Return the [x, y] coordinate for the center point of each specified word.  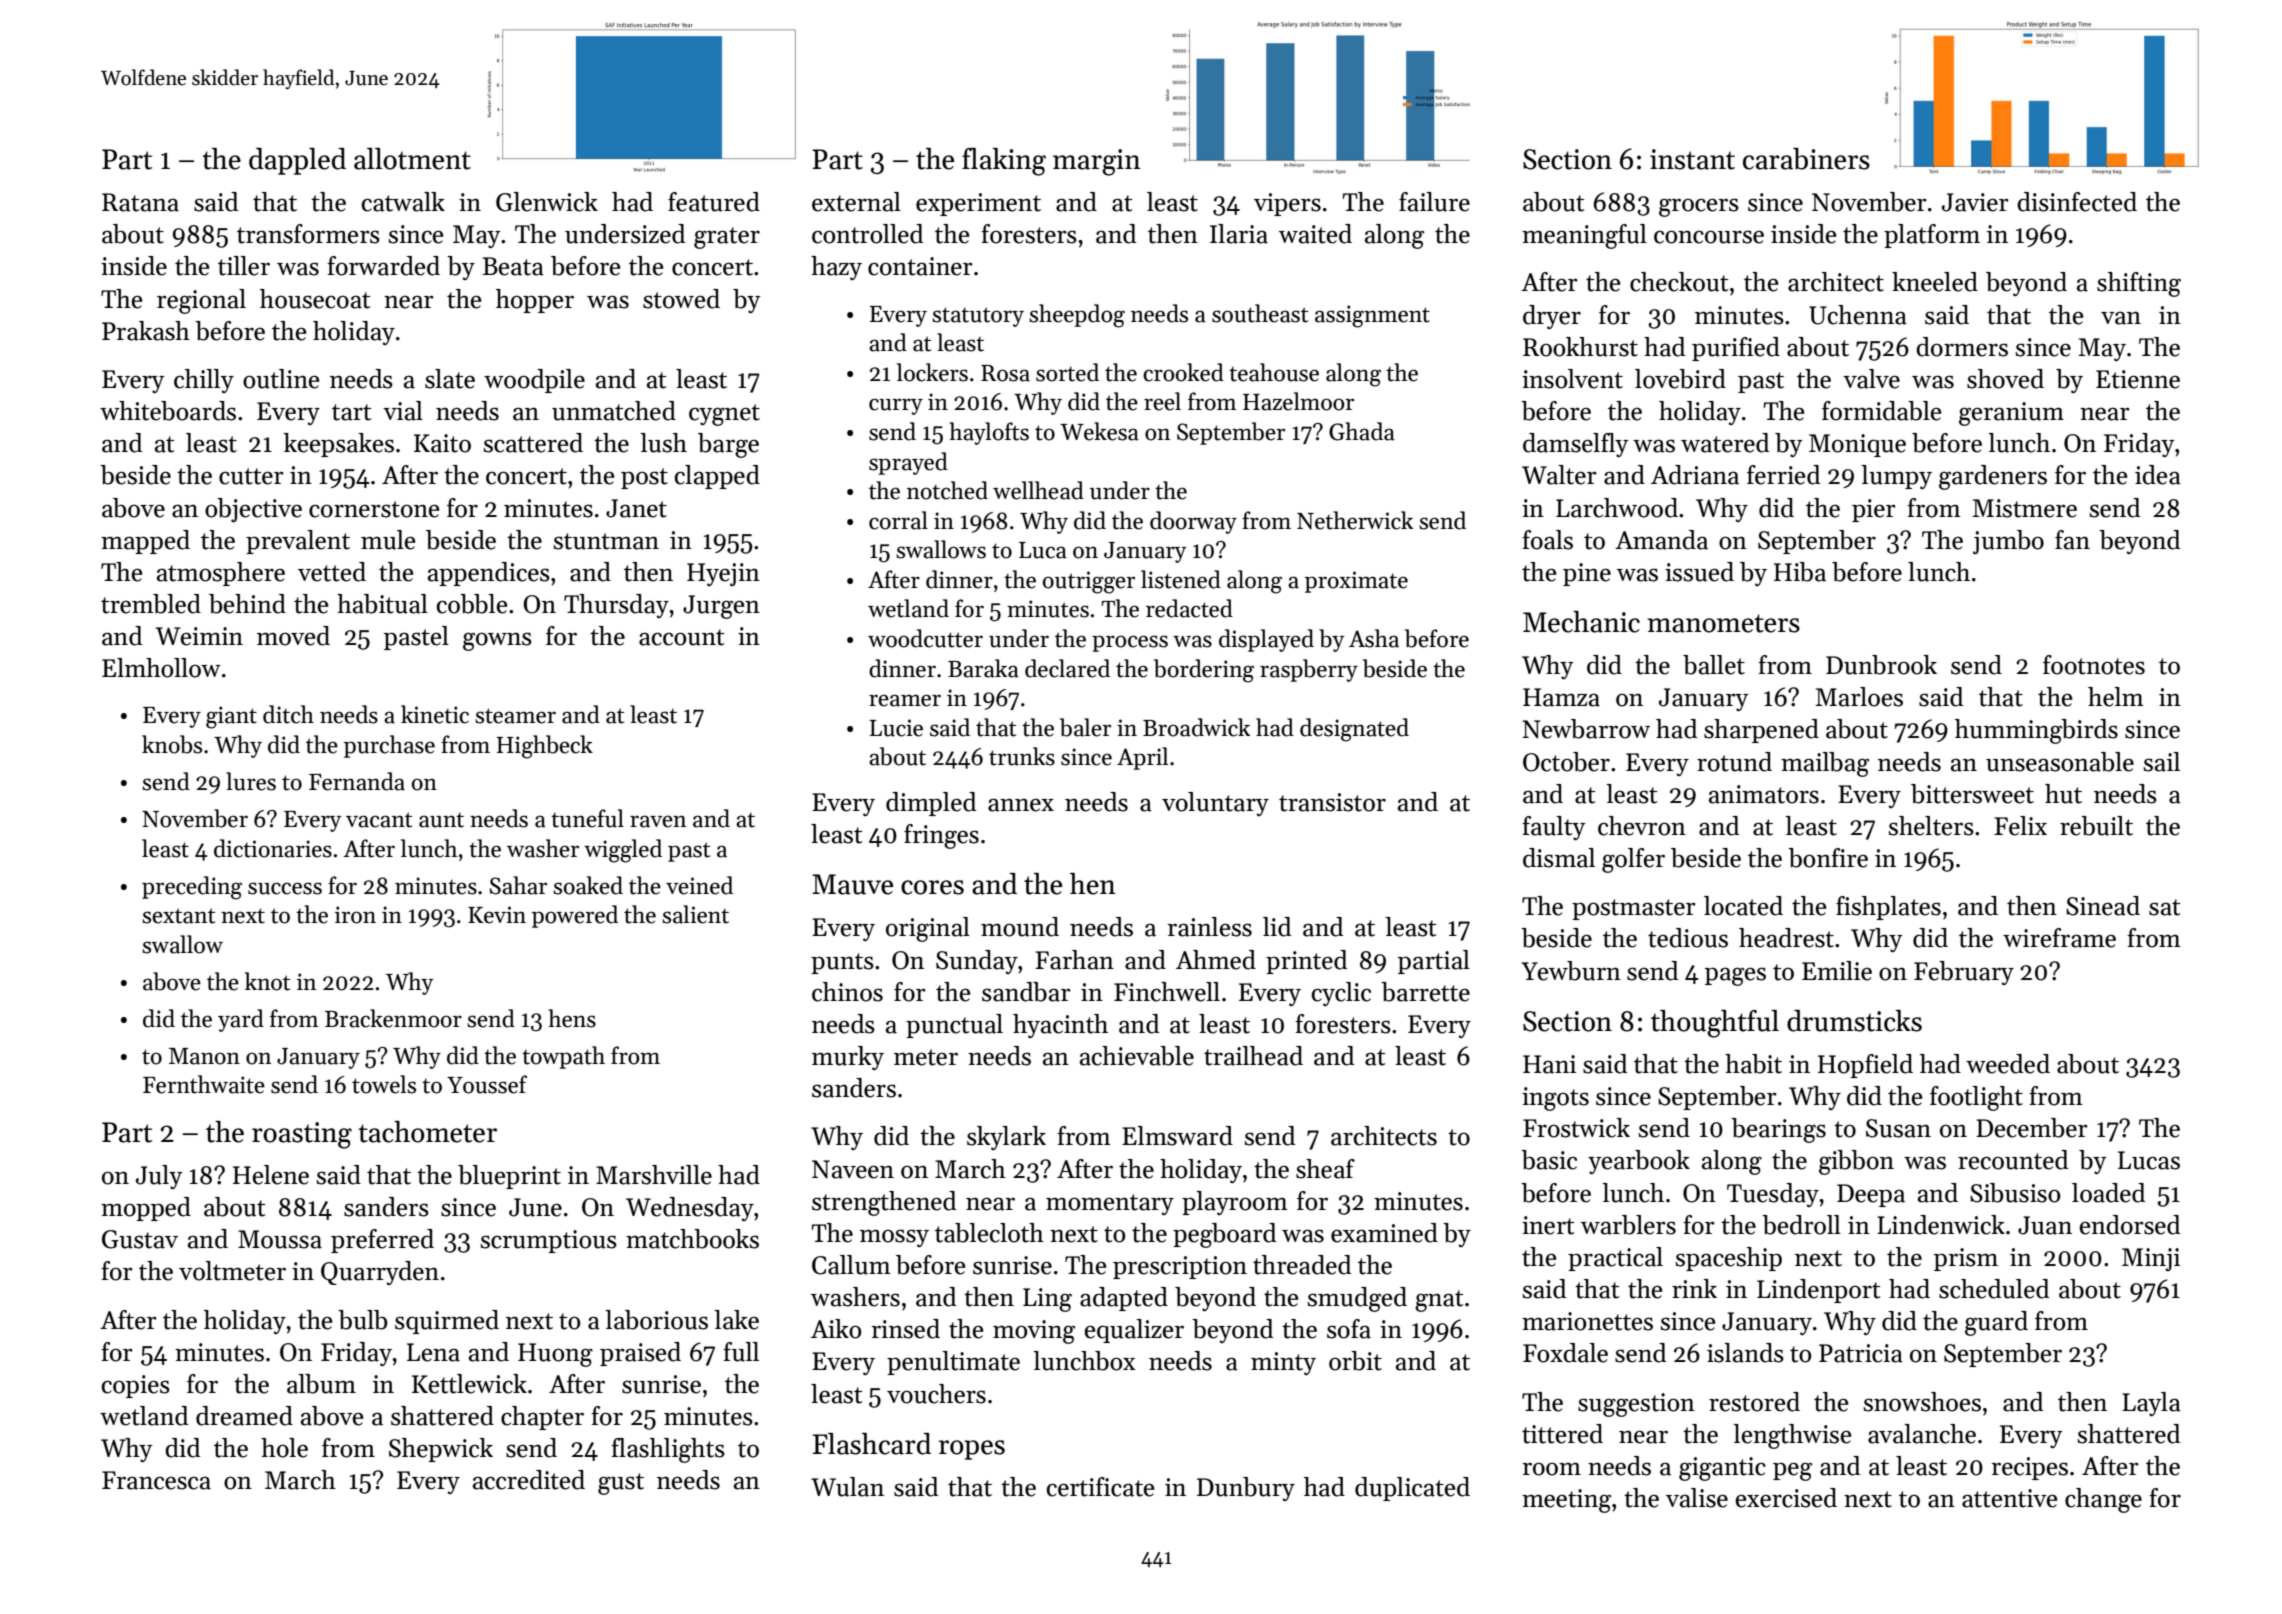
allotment [412, 159]
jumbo [2008, 542]
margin [1097, 162]
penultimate [953, 1363]
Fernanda [357, 781]
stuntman [606, 541]
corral [898, 520]
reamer [905, 700]
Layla [2151, 1404]
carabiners [1806, 159]
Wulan [847, 1487]
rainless [1209, 927]
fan [2072, 540]
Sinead [2103, 906]
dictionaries [273, 848]
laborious [656, 1320]
